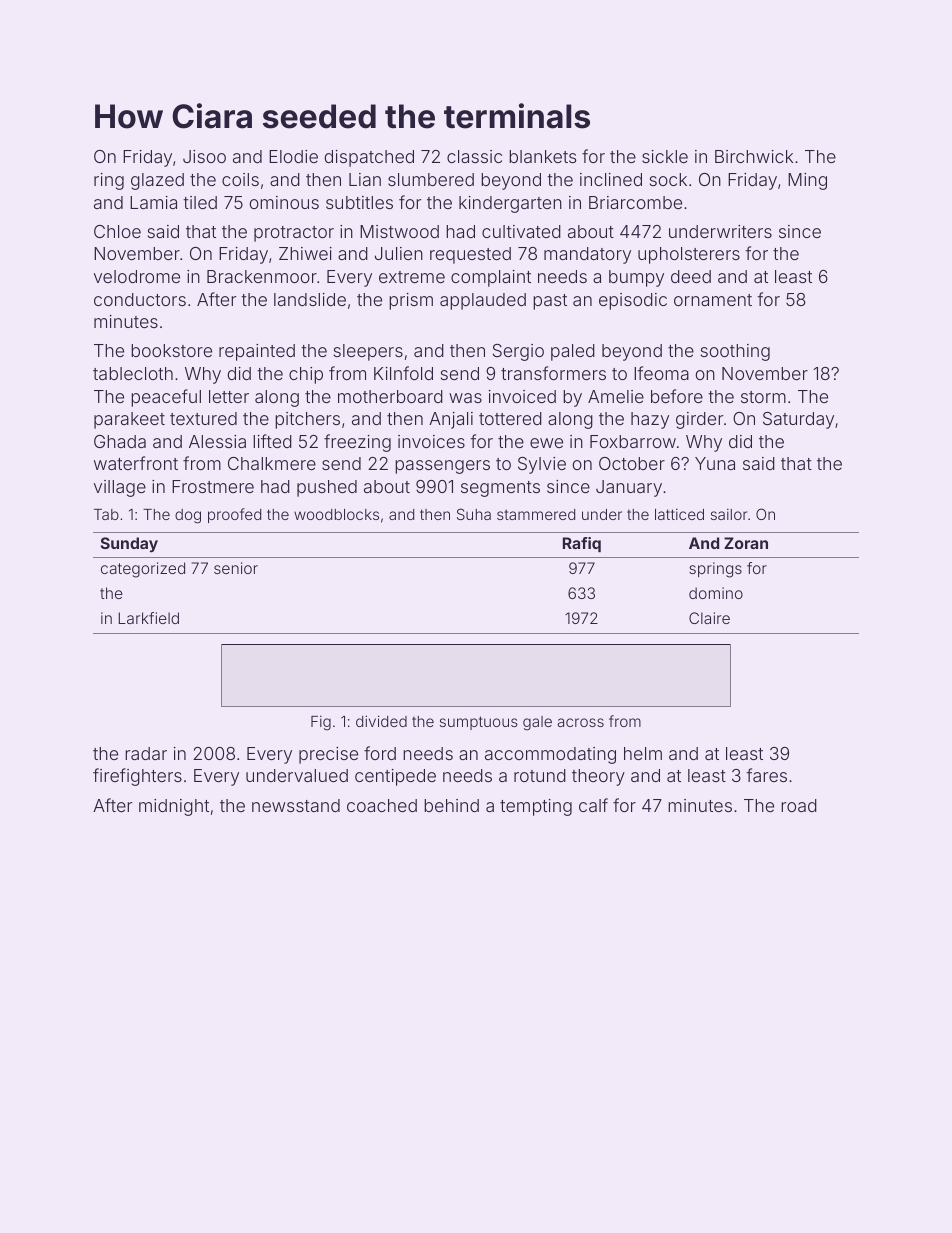 Image resolution: width=952 pixels, height=1233 pixels. I want to click on Larkfield, so click(149, 618).
